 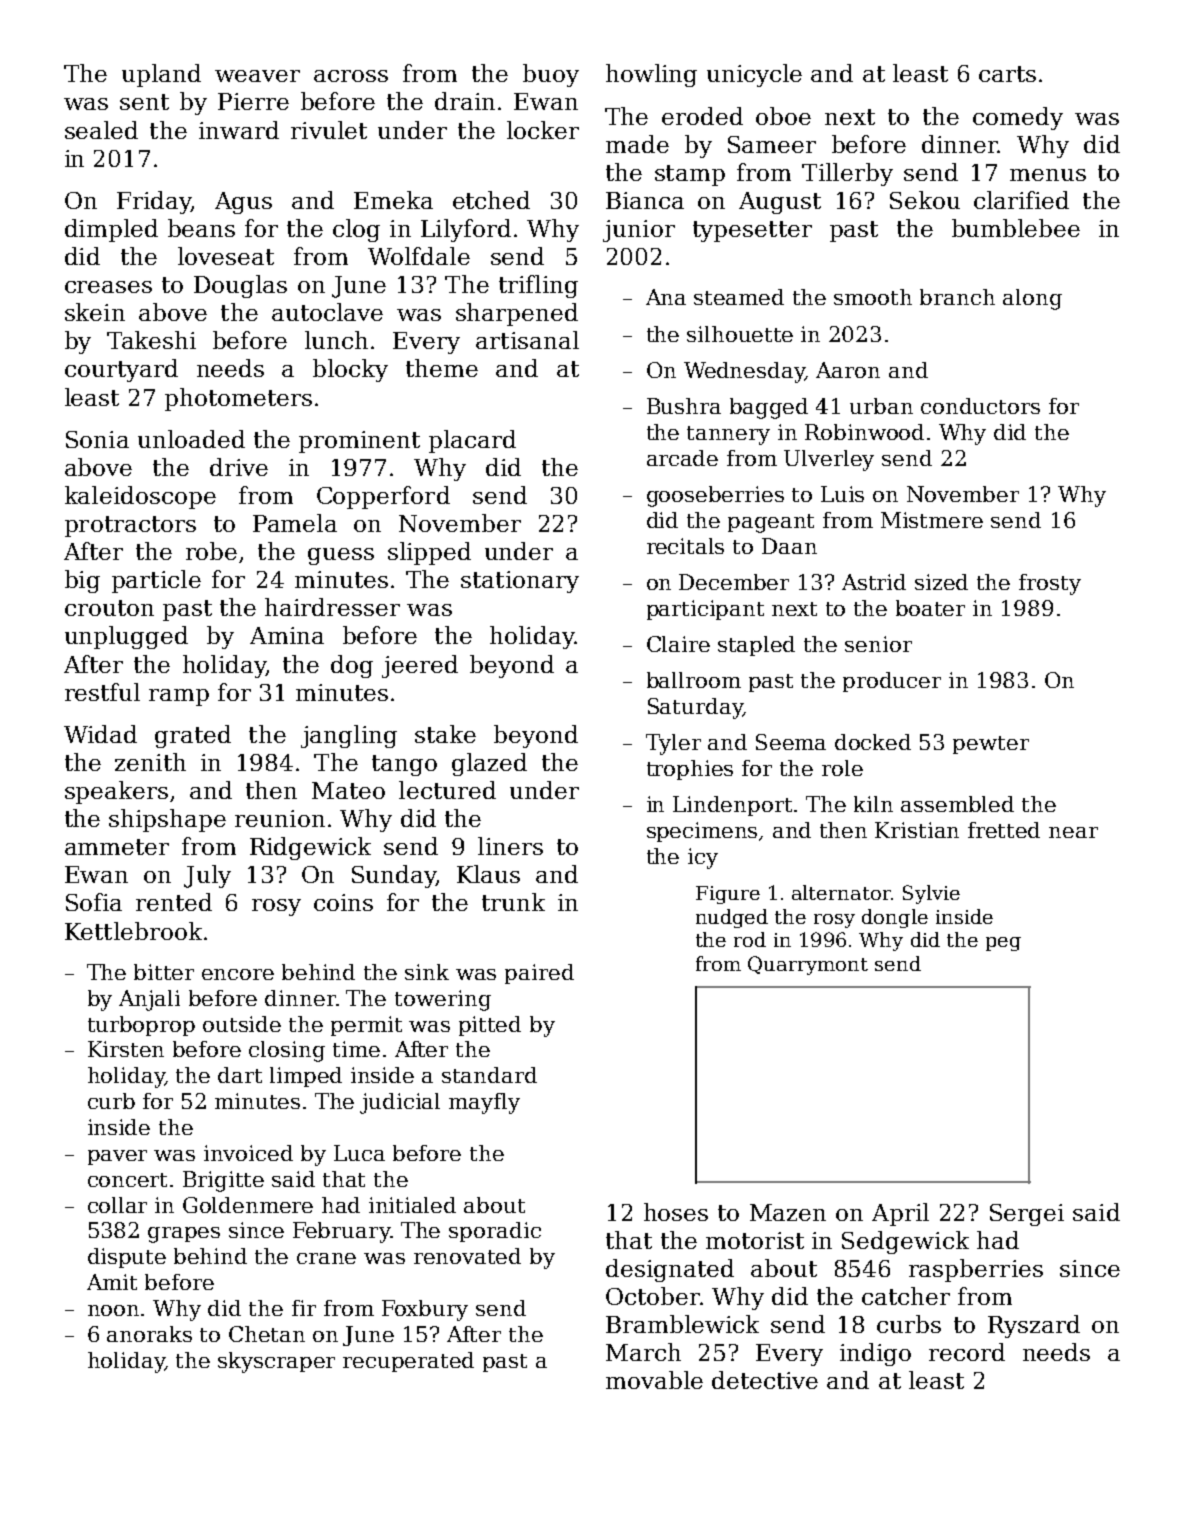 What do you see at coordinates (694, 680) in the document?
I see `ballroom` at bounding box center [694, 680].
